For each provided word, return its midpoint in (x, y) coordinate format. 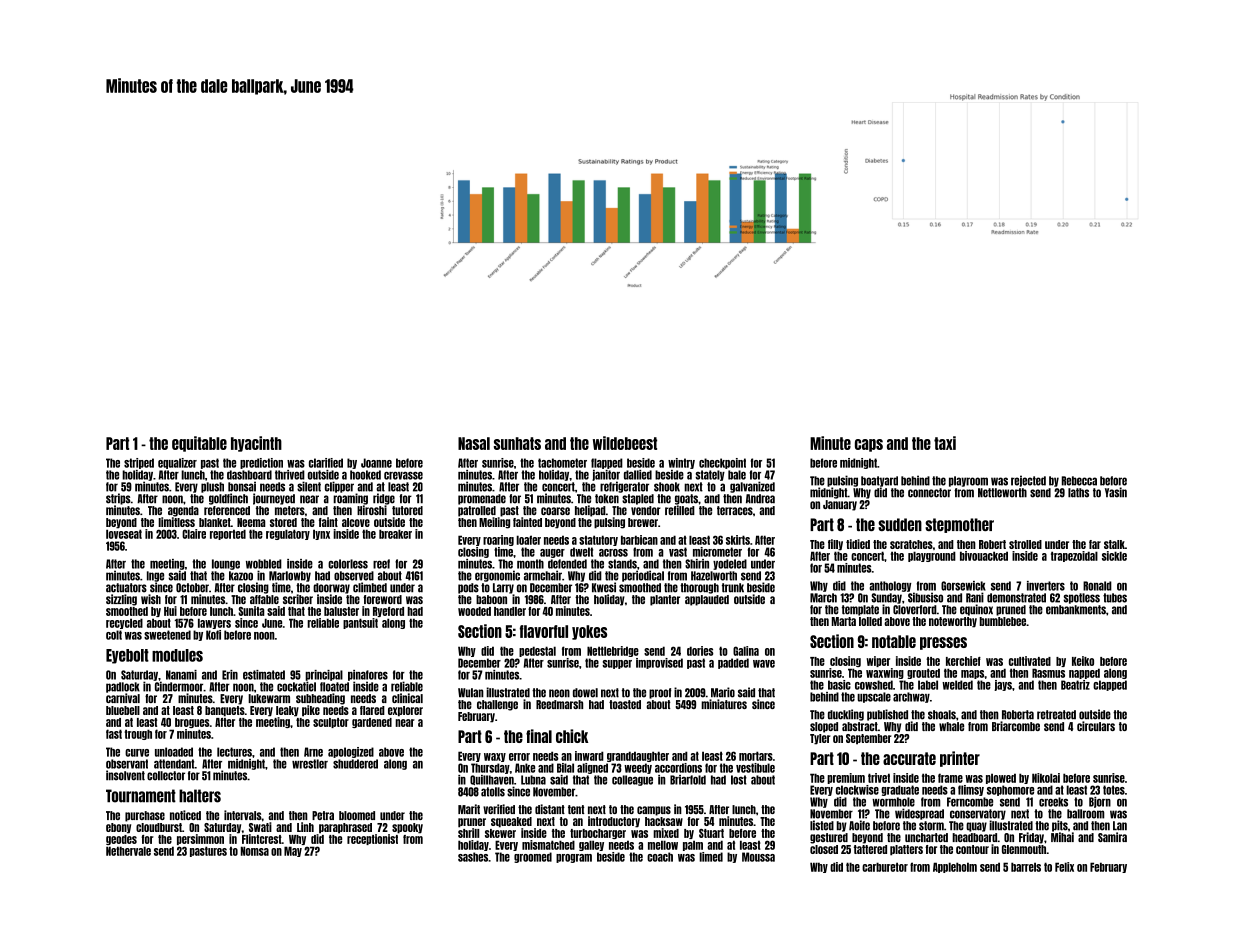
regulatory (288, 534)
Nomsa (255, 851)
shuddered (355, 764)
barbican (639, 540)
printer (960, 759)
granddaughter (638, 756)
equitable (199, 444)
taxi (945, 443)
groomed (533, 857)
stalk (1114, 544)
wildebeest (625, 443)
